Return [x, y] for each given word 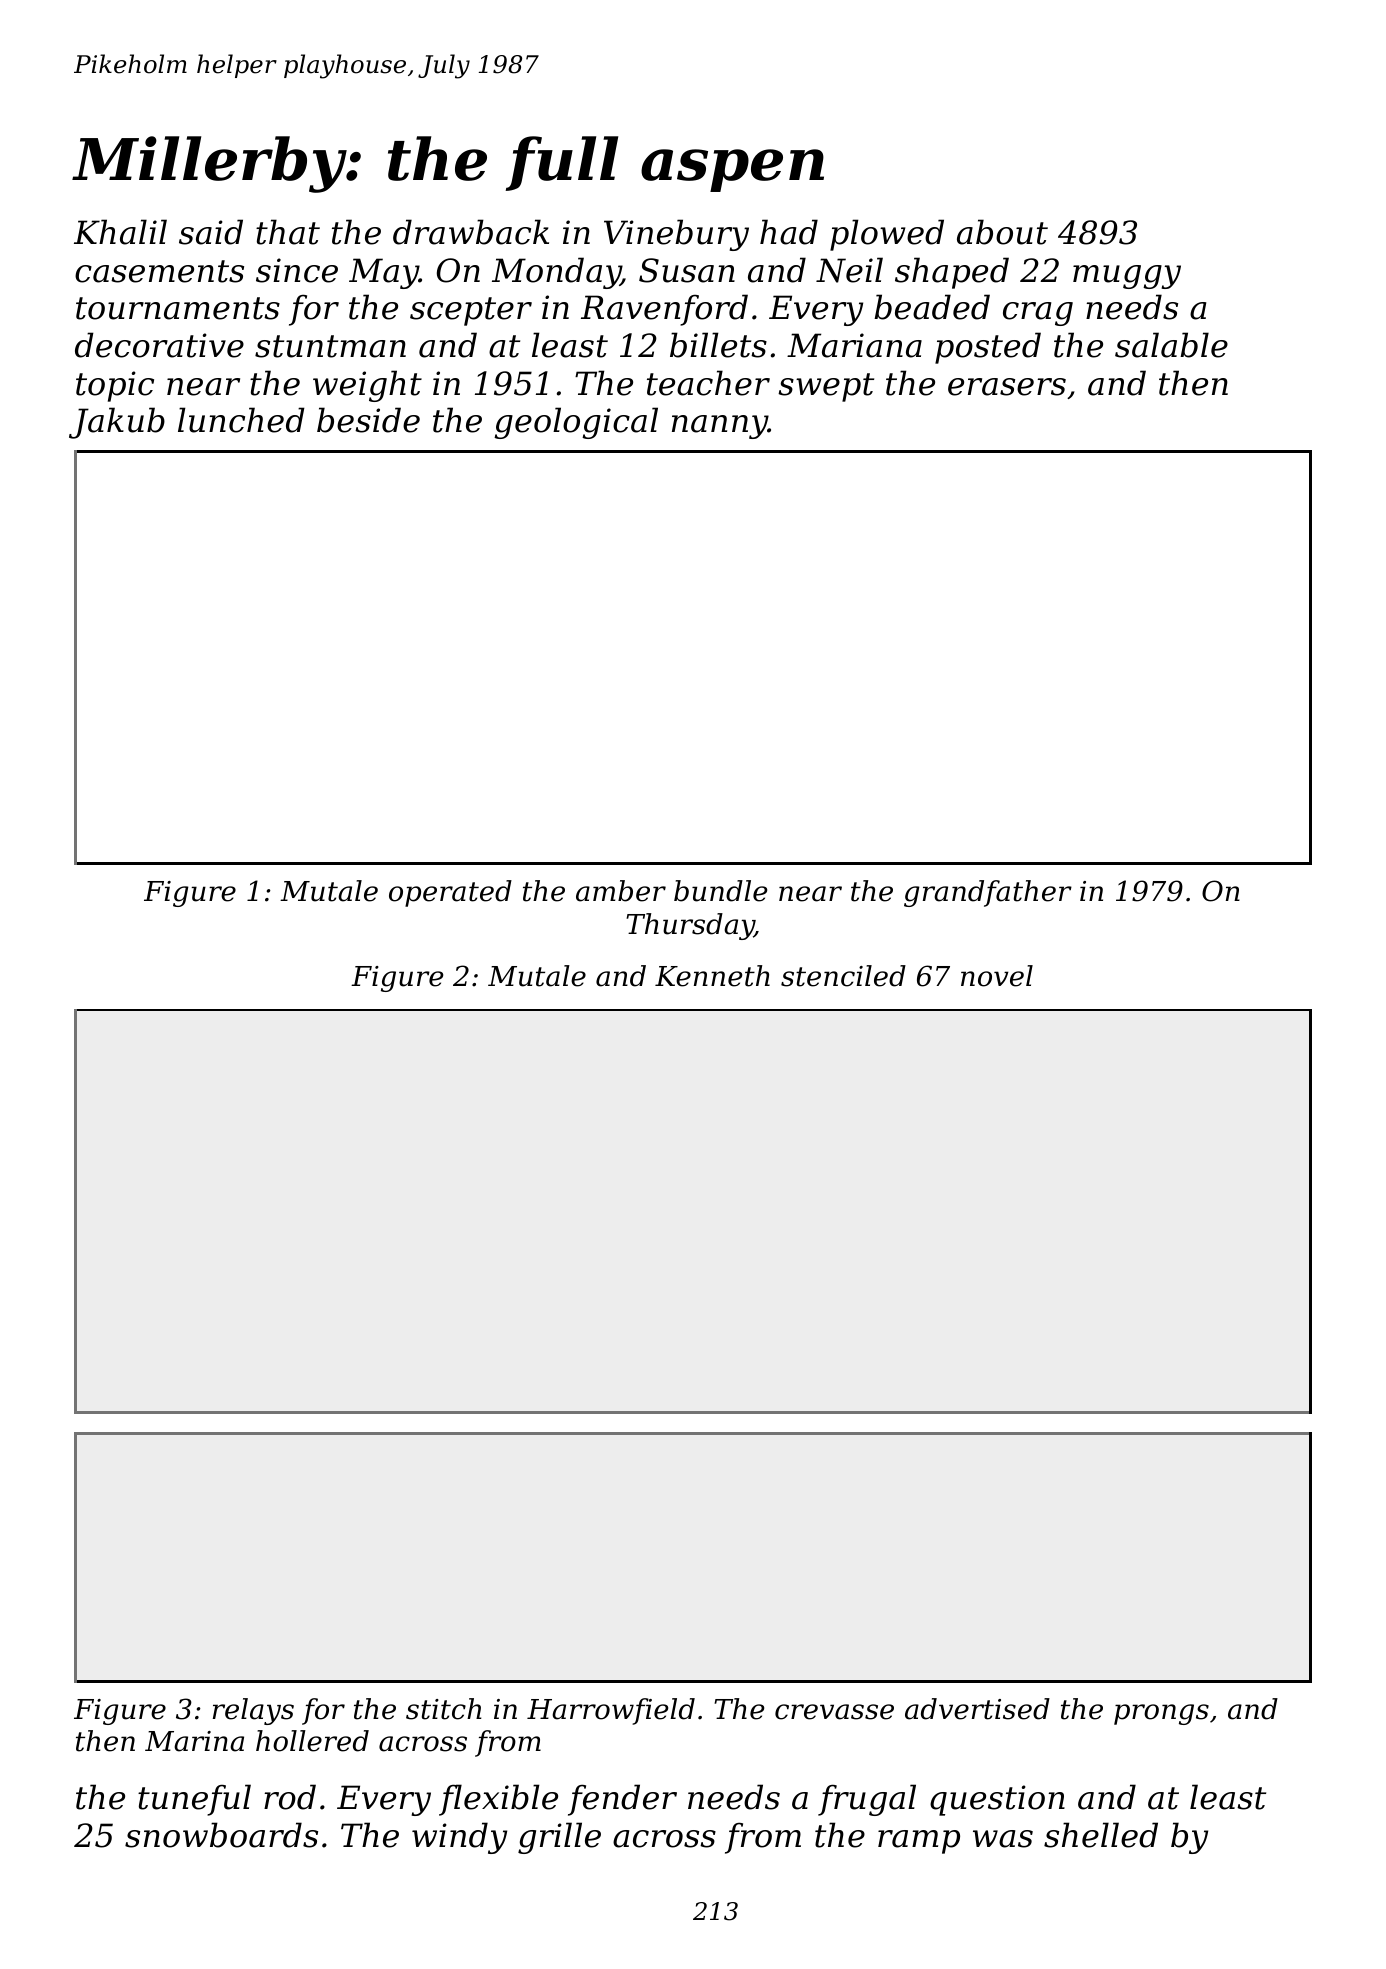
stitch [443, 1709]
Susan [687, 270]
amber [621, 891]
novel [997, 976]
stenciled [843, 976]
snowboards [221, 1835]
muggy [1127, 277]
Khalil [120, 232]
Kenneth [712, 976]
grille [559, 1838]
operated [450, 893]
